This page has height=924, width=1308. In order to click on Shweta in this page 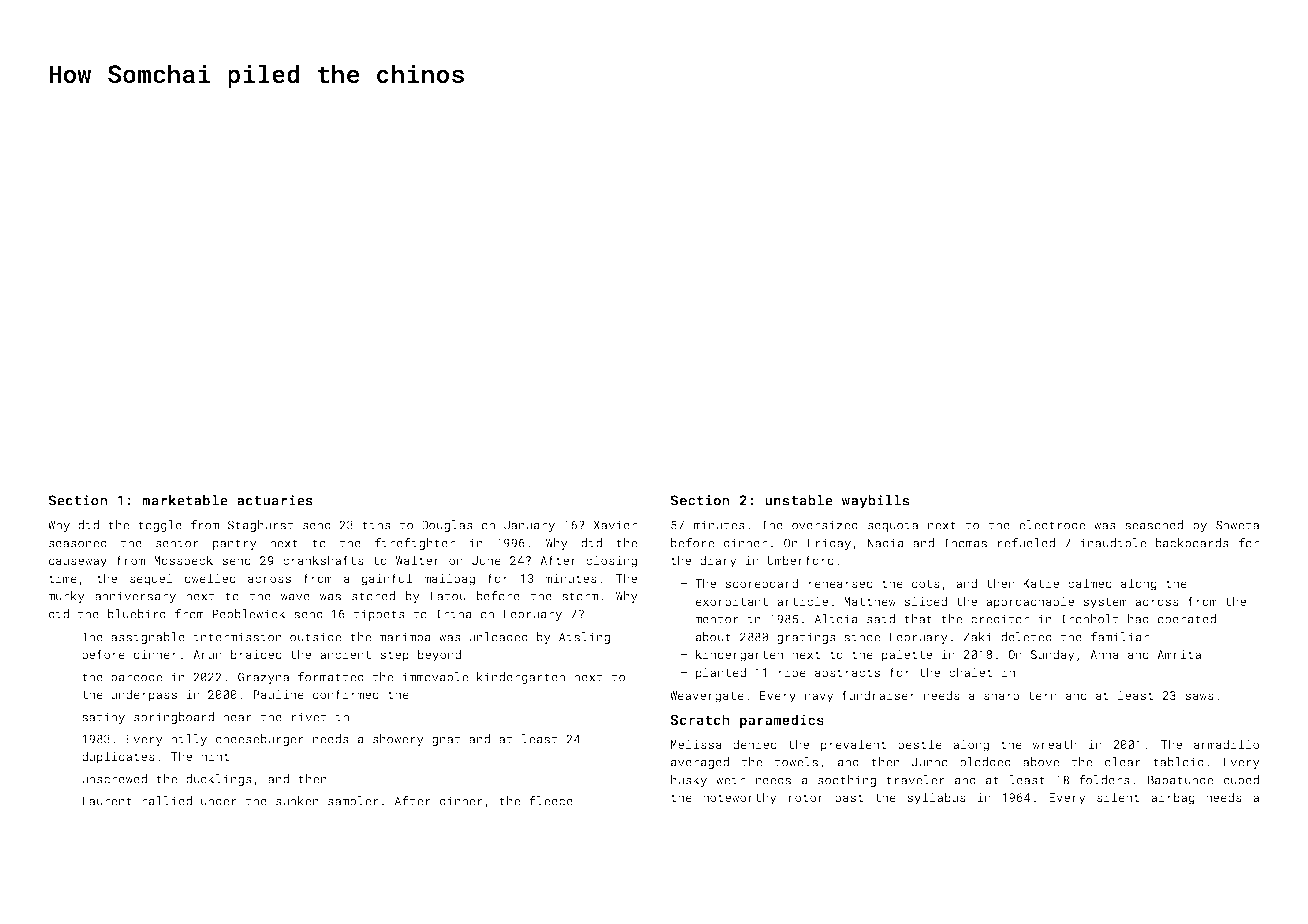, I will do `click(1237, 525)`.
